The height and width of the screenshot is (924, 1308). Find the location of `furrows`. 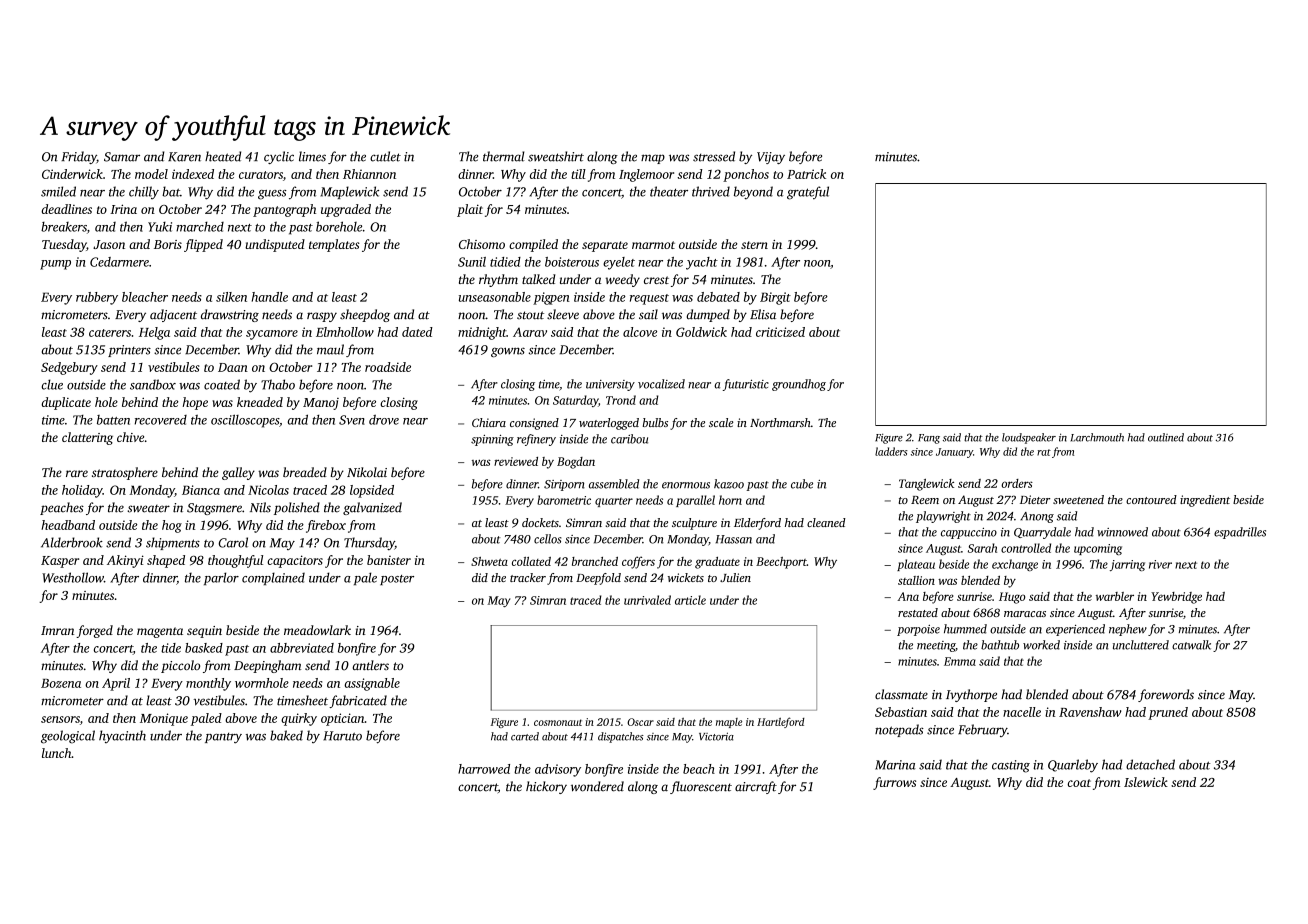

furrows is located at coordinates (894, 783).
